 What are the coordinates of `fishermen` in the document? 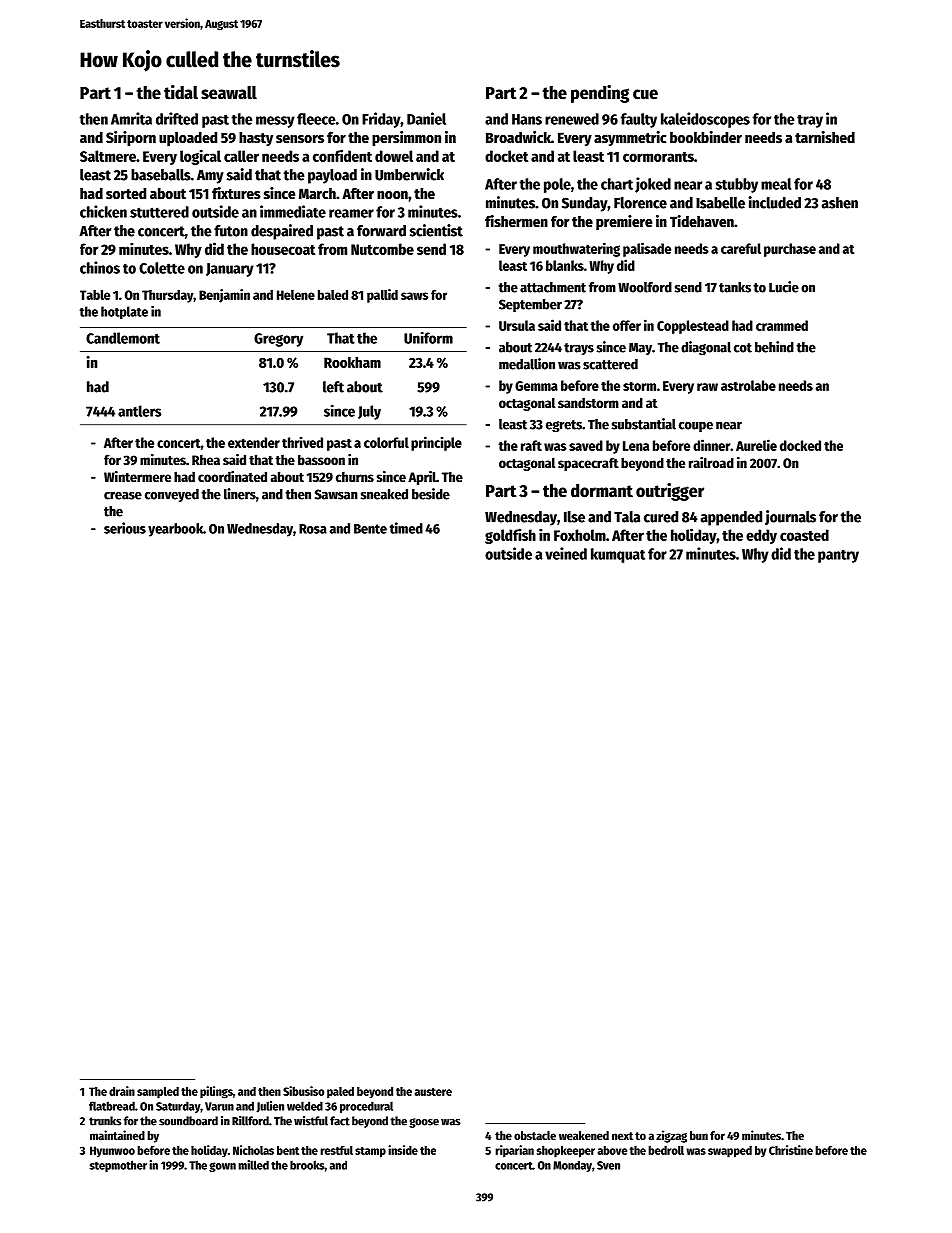 It's located at (516, 221).
